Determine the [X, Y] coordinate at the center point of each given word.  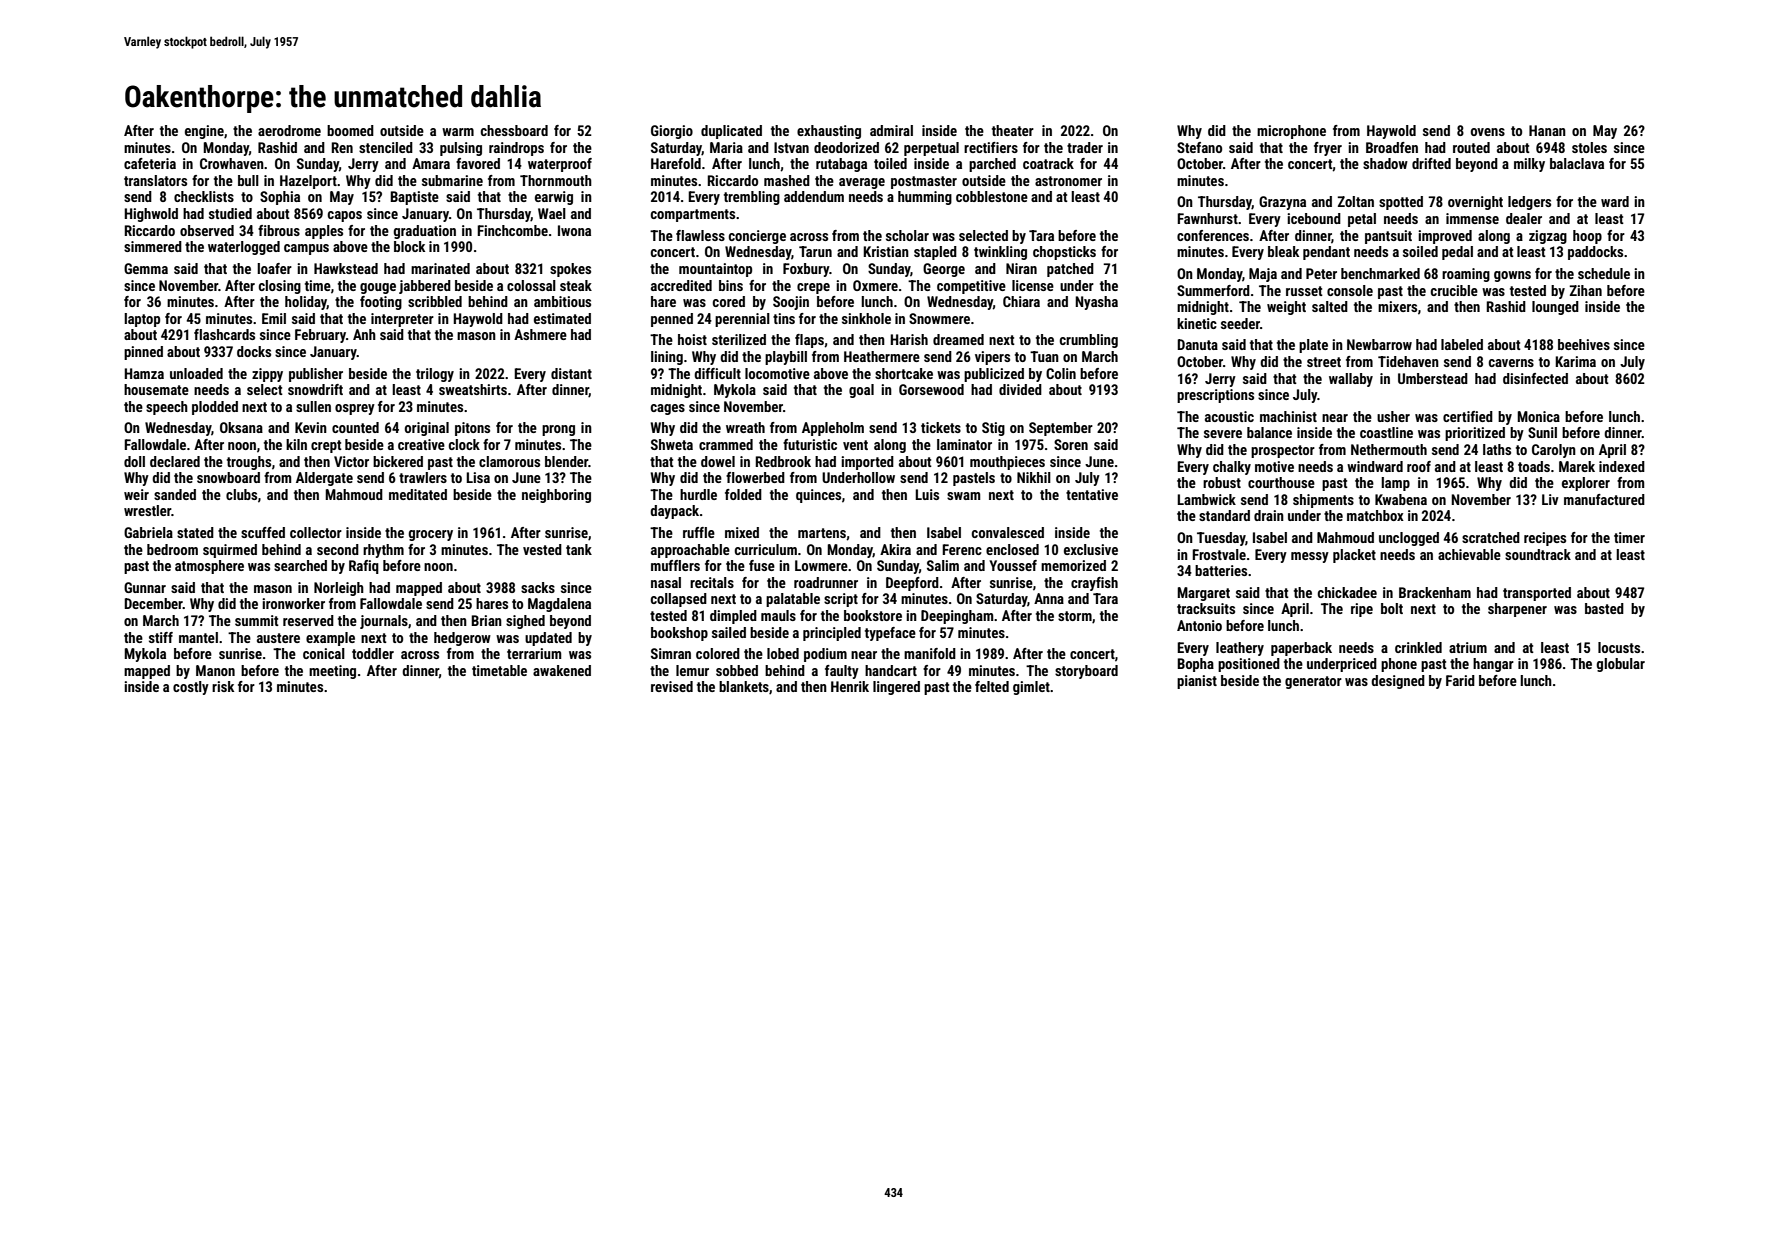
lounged [1555, 308]
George [944, 270]
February [320, 336]
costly [191, 688]
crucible [1454, 290]
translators [155, 180]
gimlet [1031, 688]
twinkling [1000, 253]
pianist [1197, 682]
